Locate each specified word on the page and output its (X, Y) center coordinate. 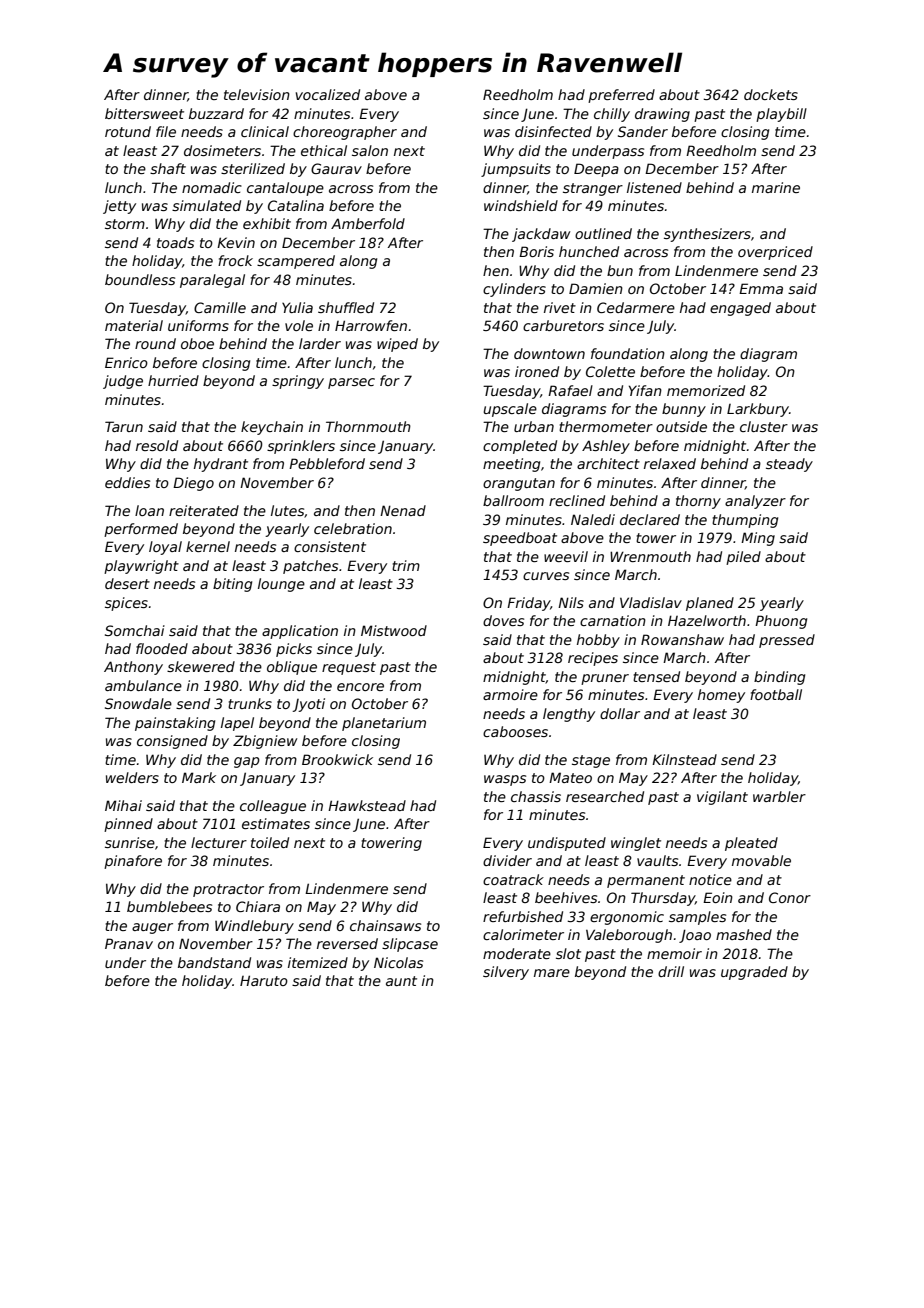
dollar (620, 713)
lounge (281, 585)
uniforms (198, 325)
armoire (510, 694)
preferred (621, 96)
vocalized (328, 94)
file (166, 131)
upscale (510, 410)
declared (650, 519)
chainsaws (385, 925)
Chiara (258, 906)
